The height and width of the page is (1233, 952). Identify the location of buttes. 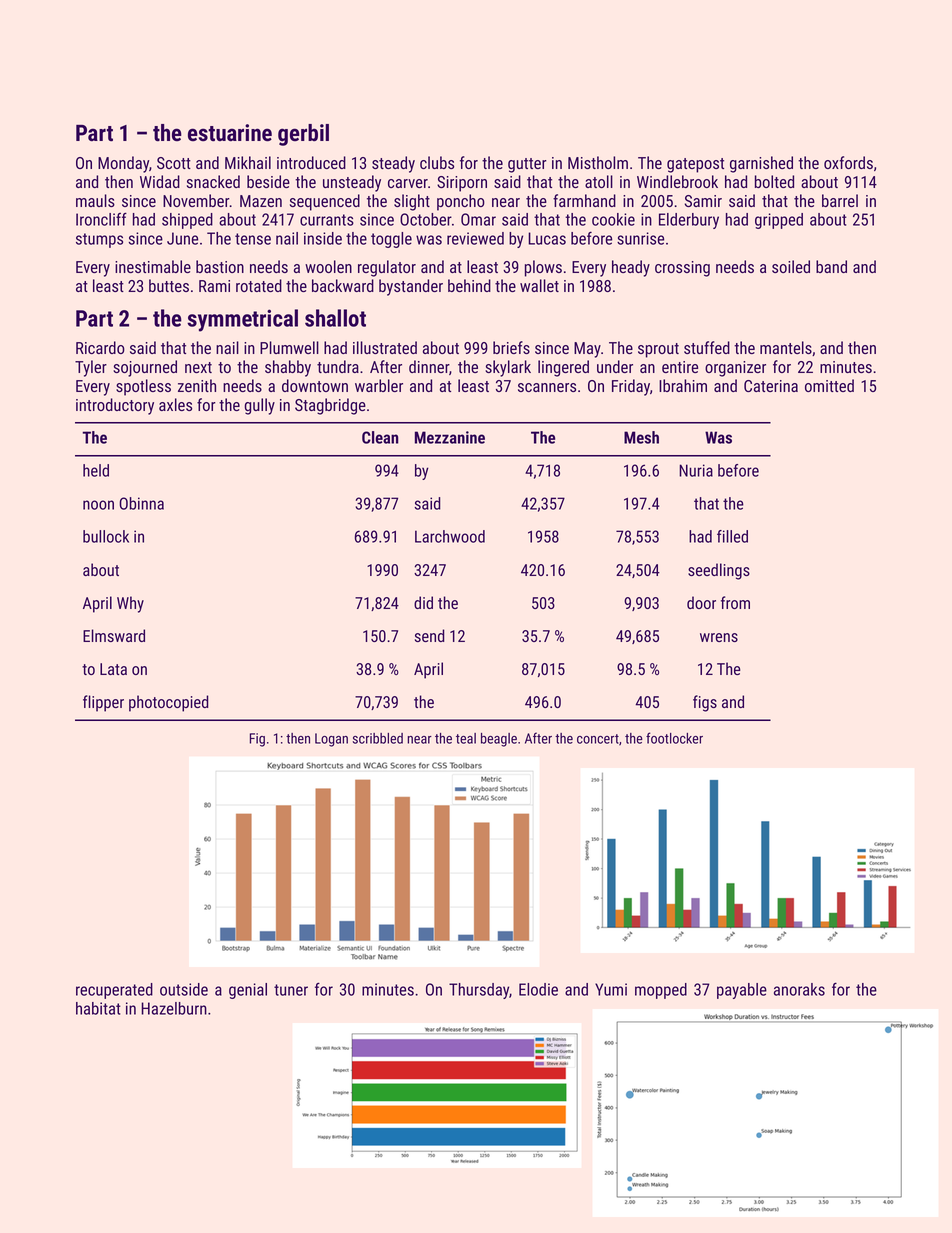
(169, 285).
